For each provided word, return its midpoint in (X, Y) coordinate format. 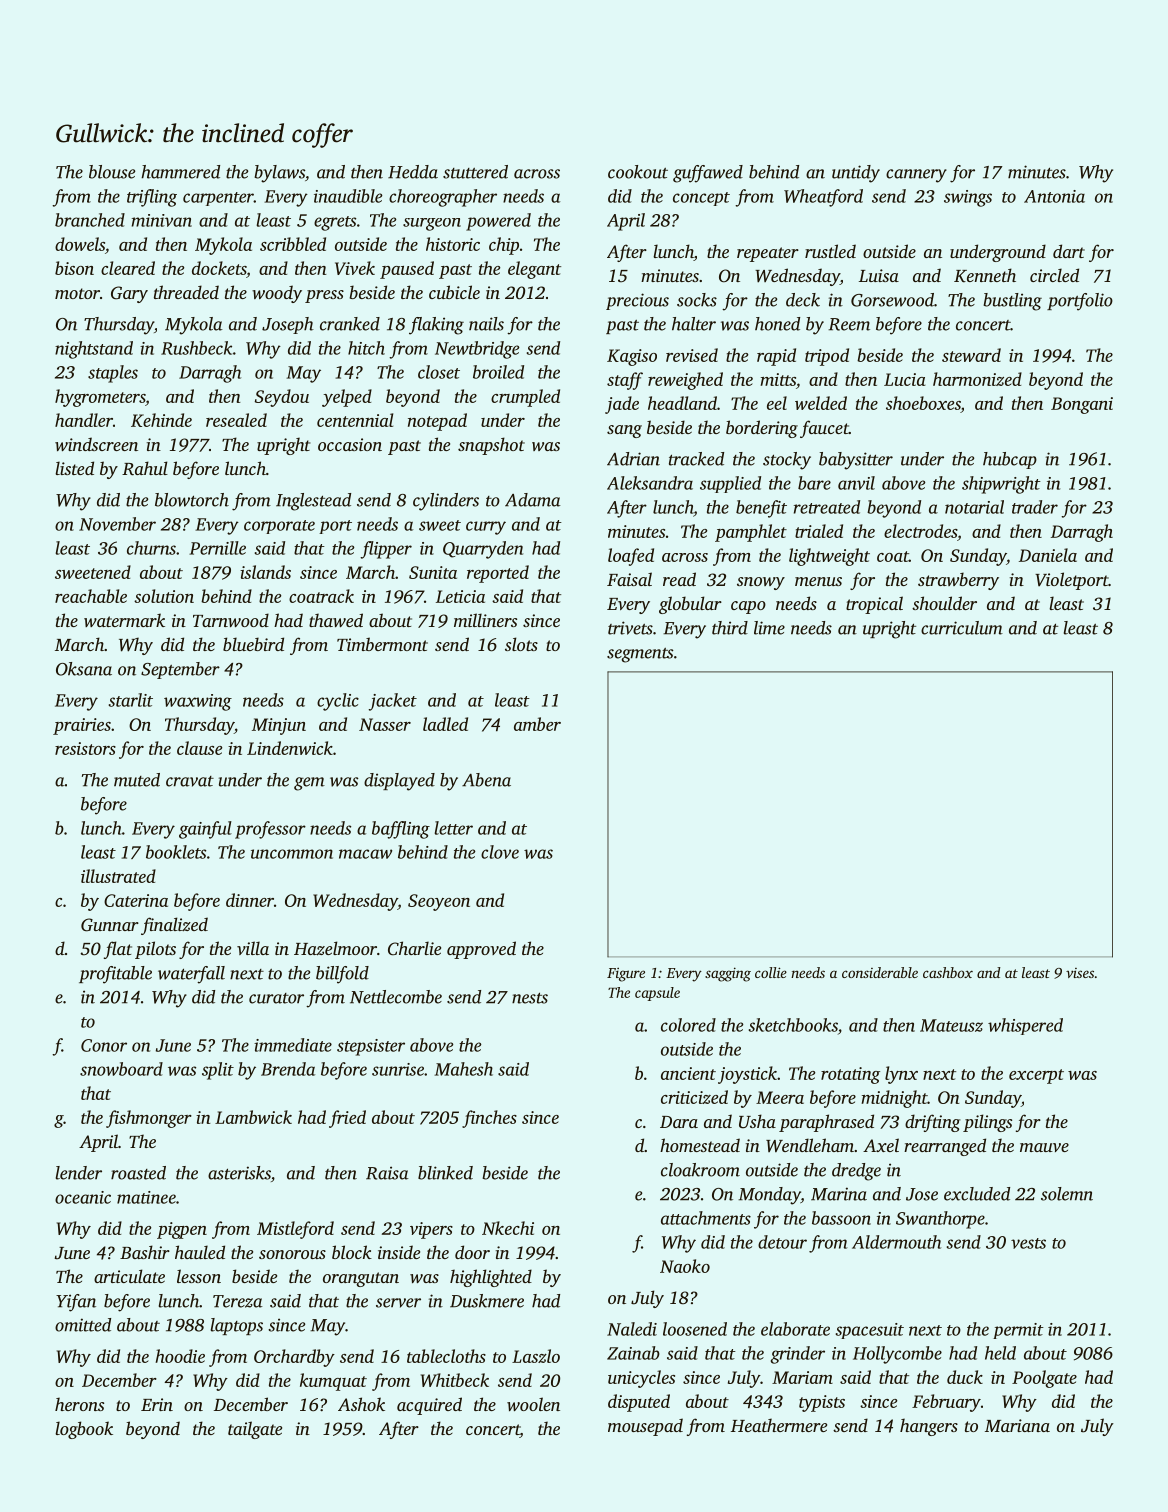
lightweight (829, 557)
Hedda (413, 172)
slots (521, 644)
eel (777, 403)
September (180, 670)
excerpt (1036, 1076)
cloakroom (700, 1170)
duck (965, 1377)
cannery (916, 176)
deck (803, 300)
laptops (237, 1326)
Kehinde (161, 420)
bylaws (279, 174)
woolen (533, 1404)
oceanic (83, 1197)
